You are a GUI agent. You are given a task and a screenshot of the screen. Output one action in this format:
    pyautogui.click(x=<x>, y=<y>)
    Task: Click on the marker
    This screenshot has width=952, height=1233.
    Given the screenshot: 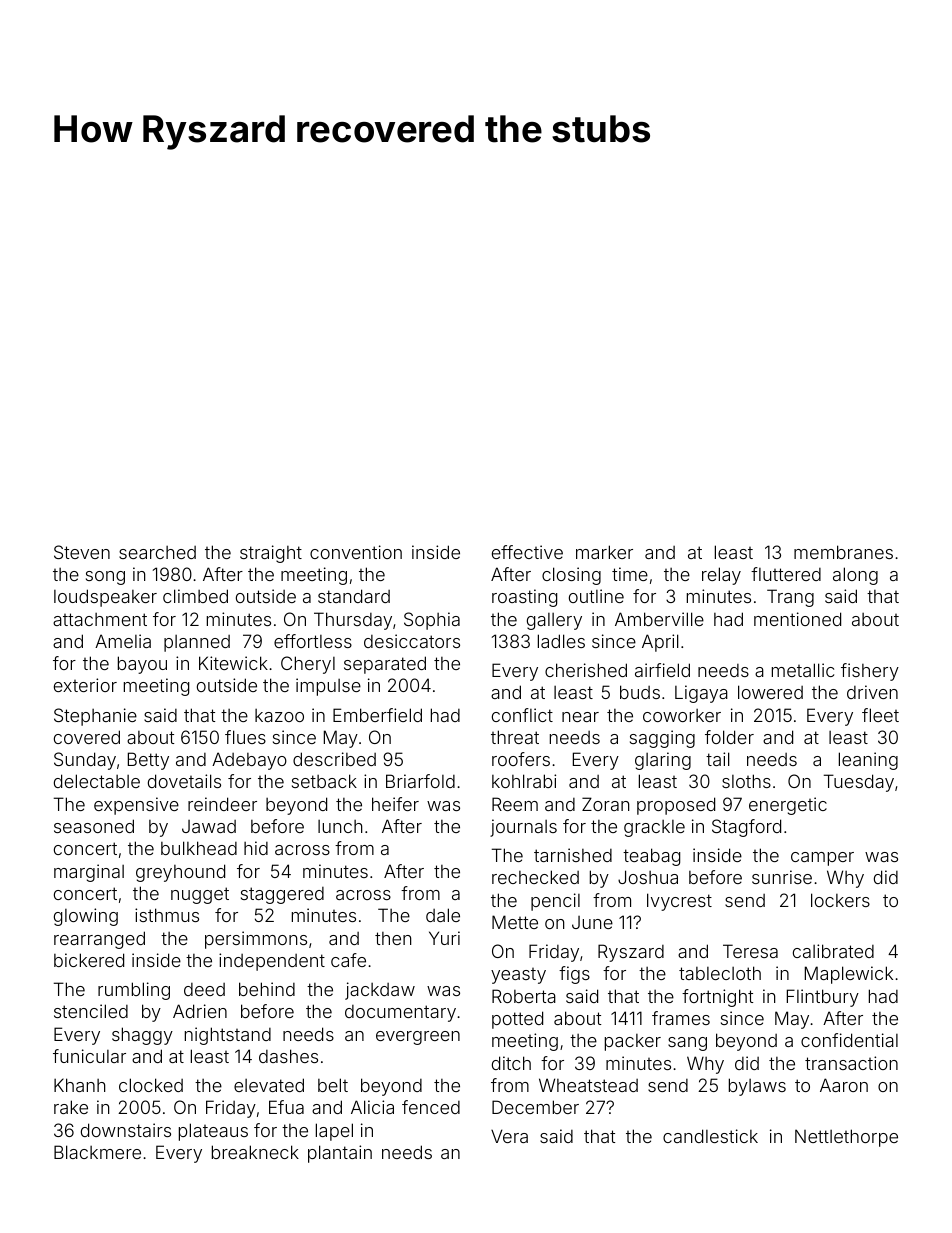 What is the action you would take?
    pyautogui.click(x=604, y=552)
